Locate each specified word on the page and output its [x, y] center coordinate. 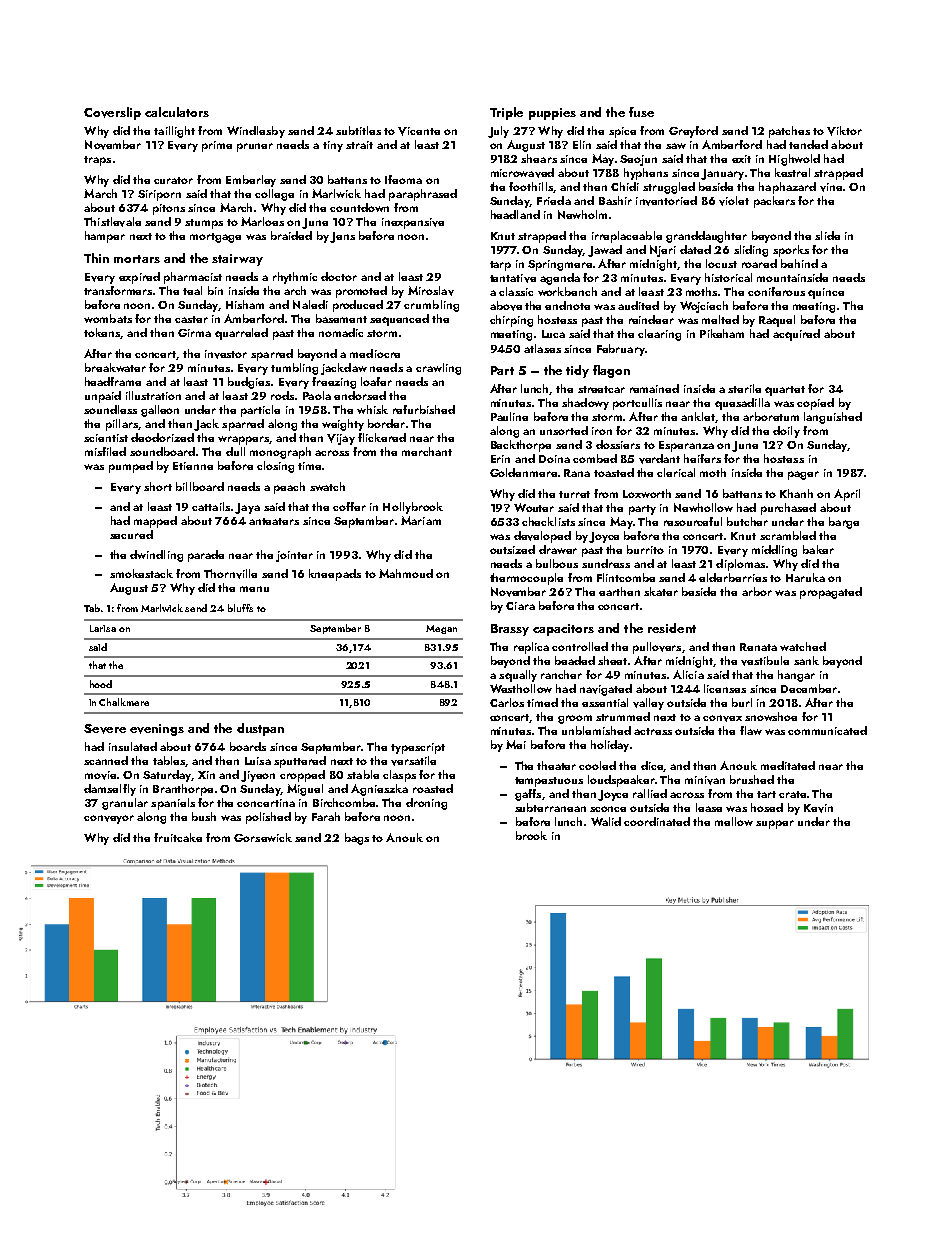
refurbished [424, 409]
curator [173, 180]
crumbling [431, 306]
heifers [702, 458]
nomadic [341, 332]
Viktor [844, 131]
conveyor [109, 819]
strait [359, 145]
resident [672, 628]
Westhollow [521, 688]
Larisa [103, 628]
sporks [791, 251]
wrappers [243, 440]
